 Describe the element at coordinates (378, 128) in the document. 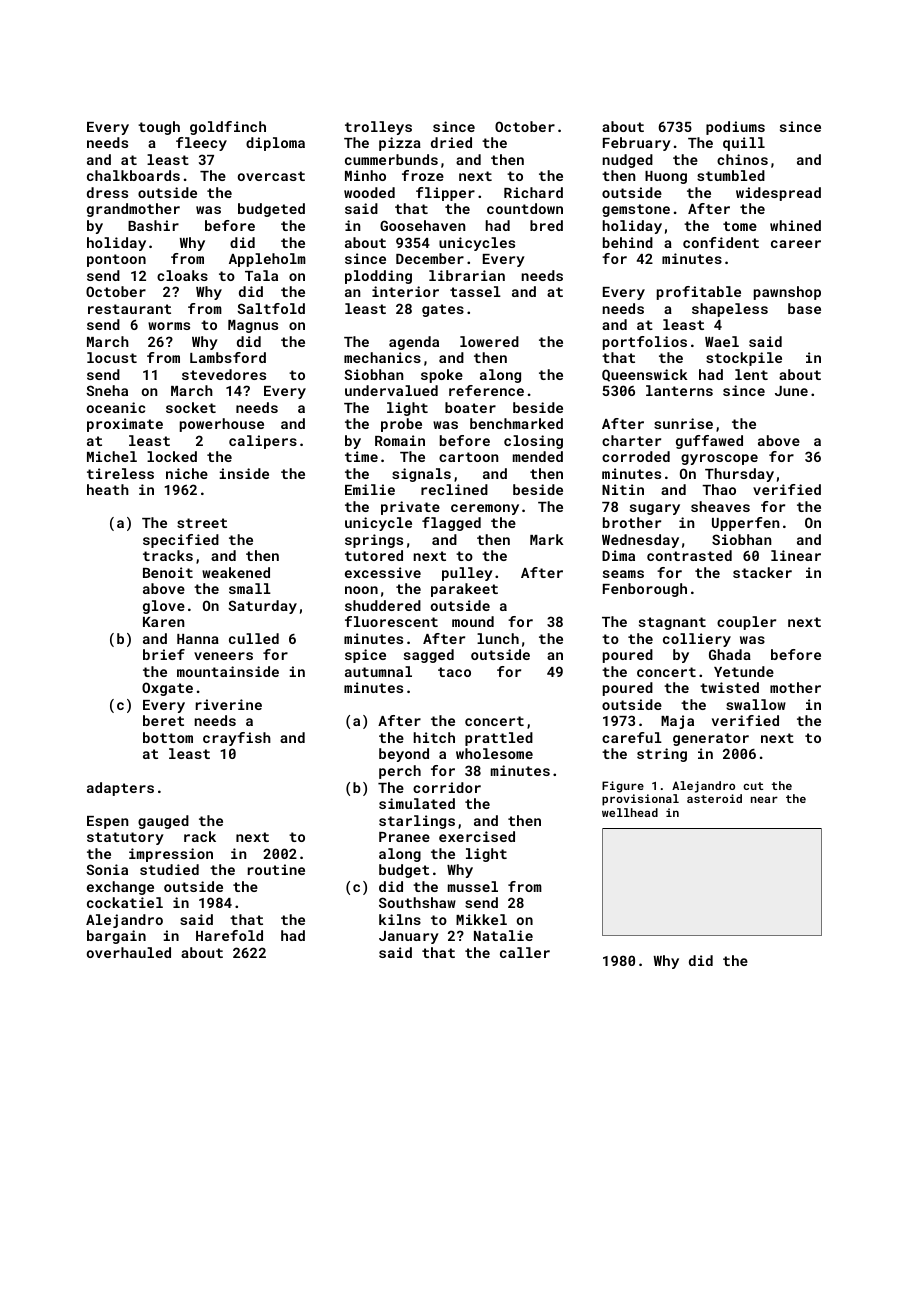

I see `trolleys` at that location.
